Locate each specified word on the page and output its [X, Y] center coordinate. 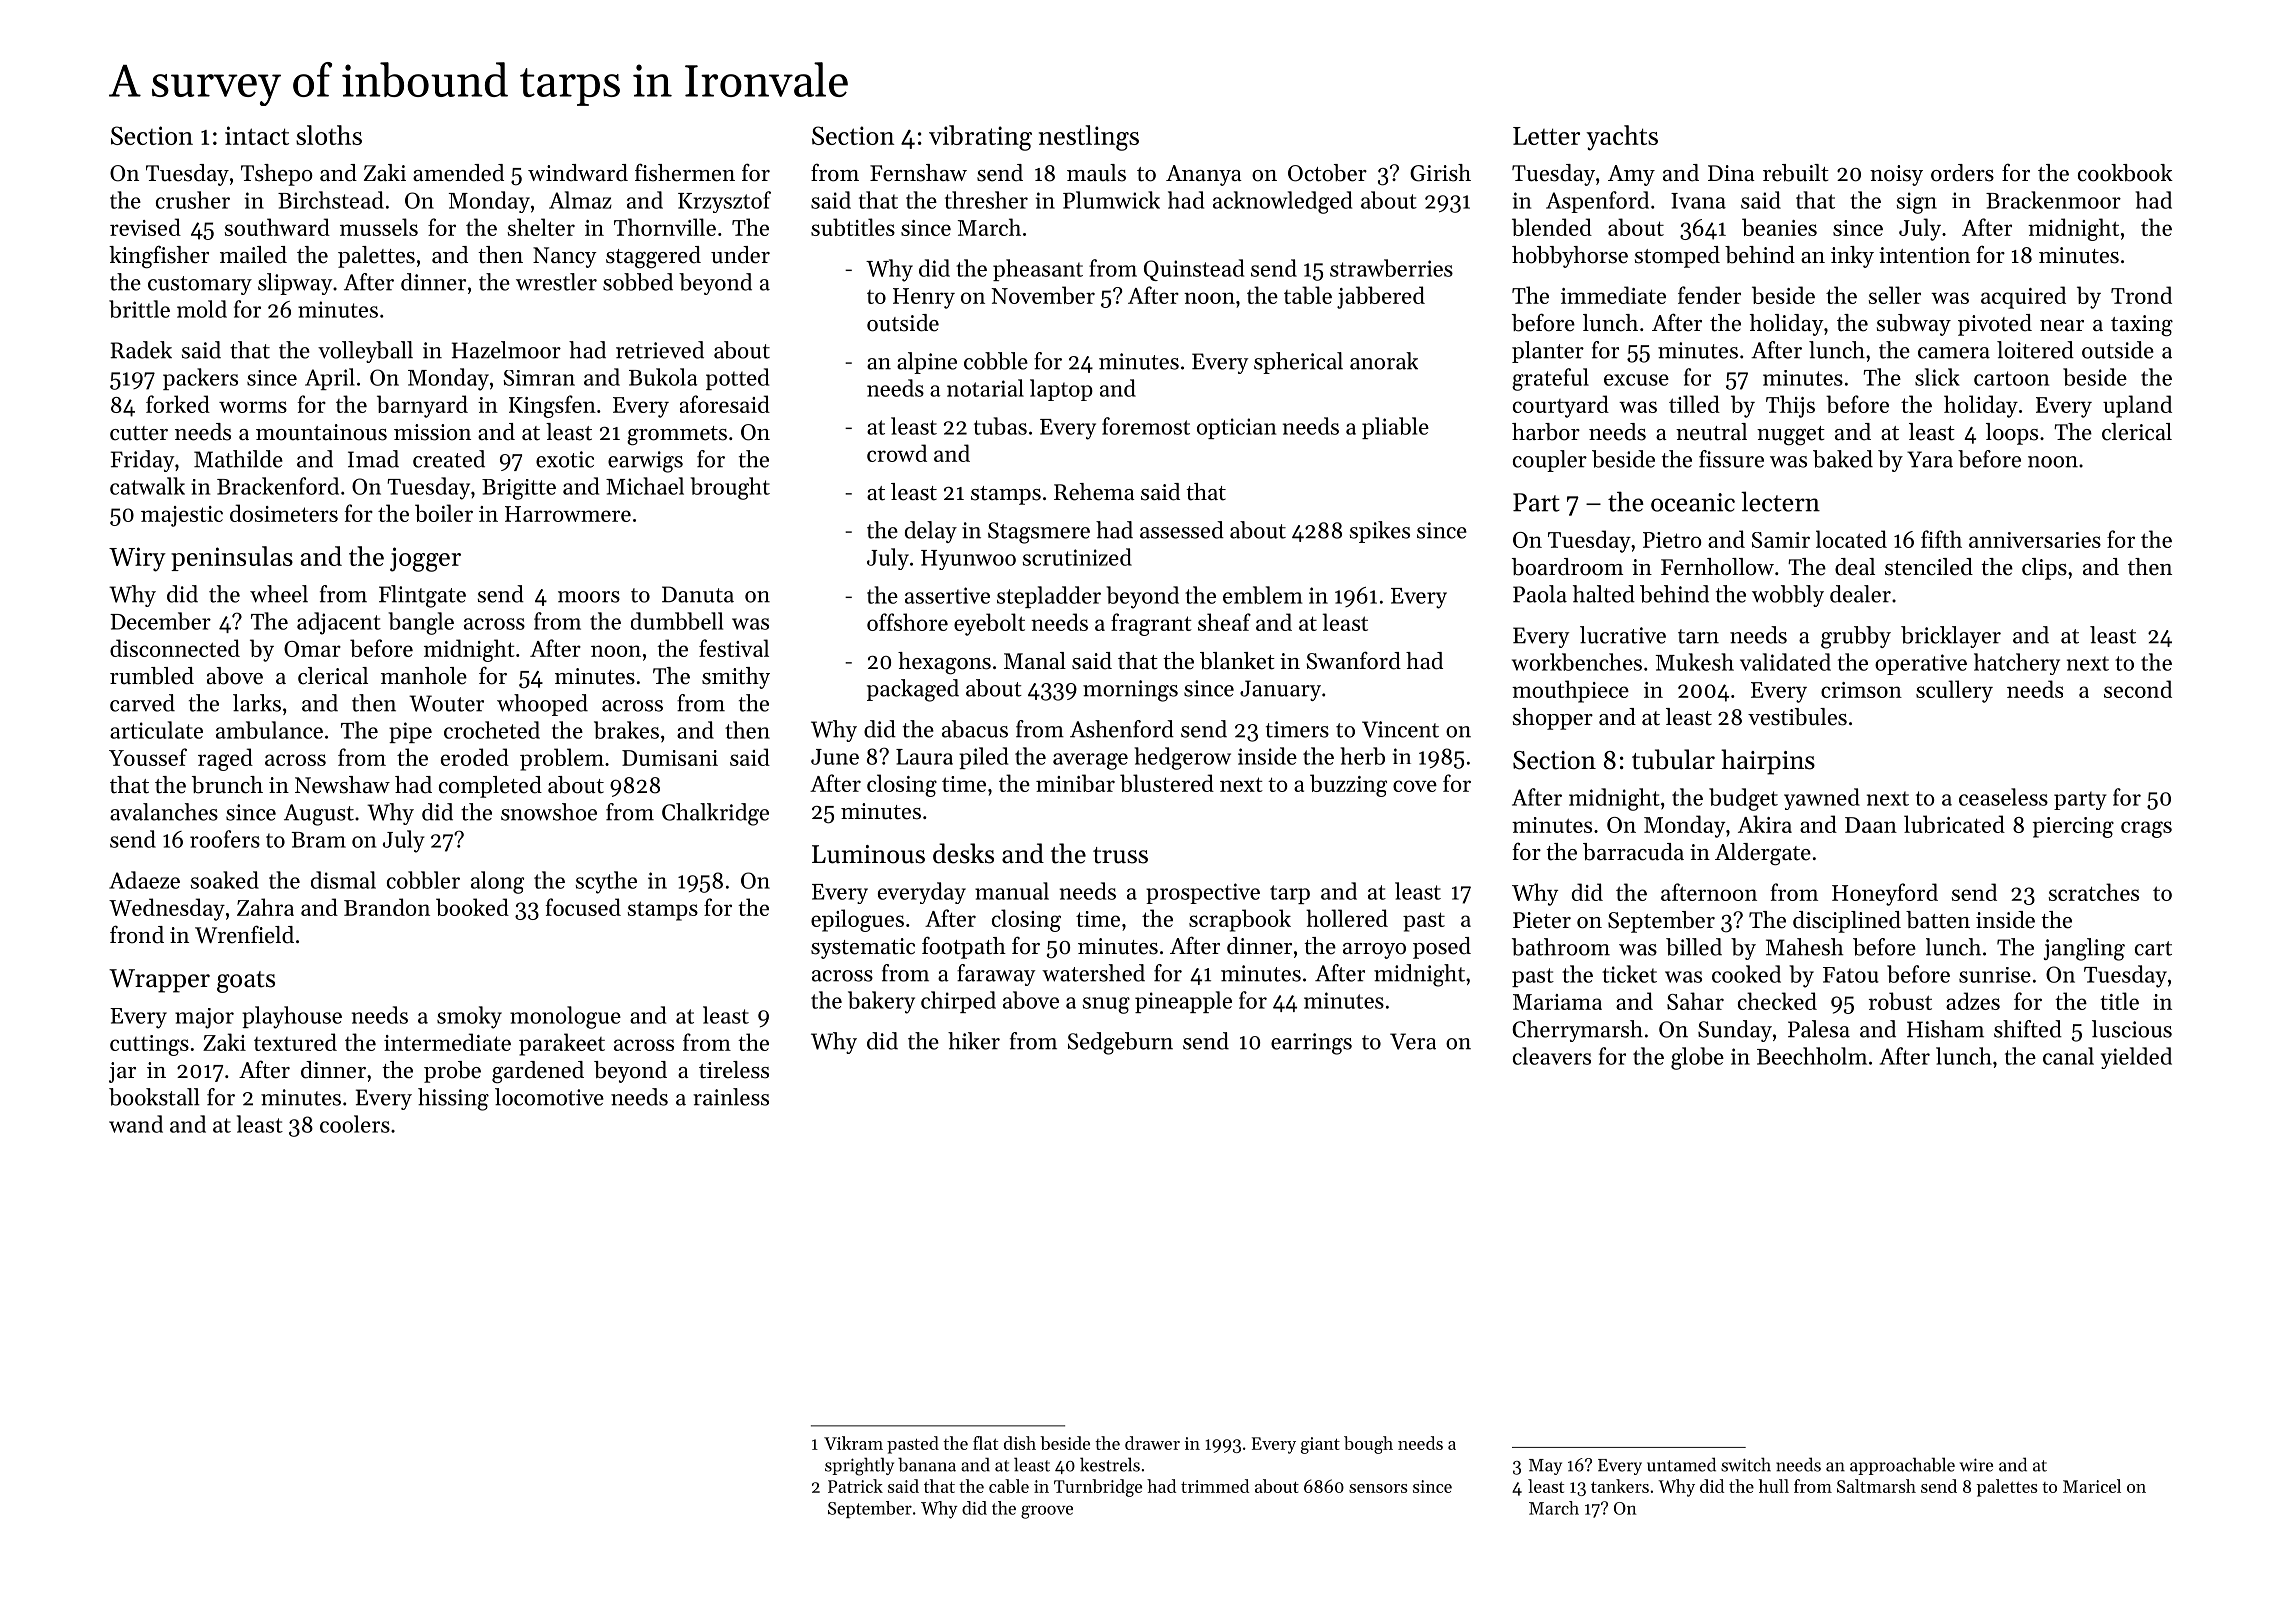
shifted [2028, 1029]
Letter [1546, 136]
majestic [182, 516]
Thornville [665, 227]
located [1851, 539]
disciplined [1847, 922]
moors [589, 597]
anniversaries [2035, 540]
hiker [974, 1041]
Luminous [868, 854]
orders [1962, 173]
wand [136, 1124]
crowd [897, 453]
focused [583, 907]
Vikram [853, 1443]
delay [931, 532]
